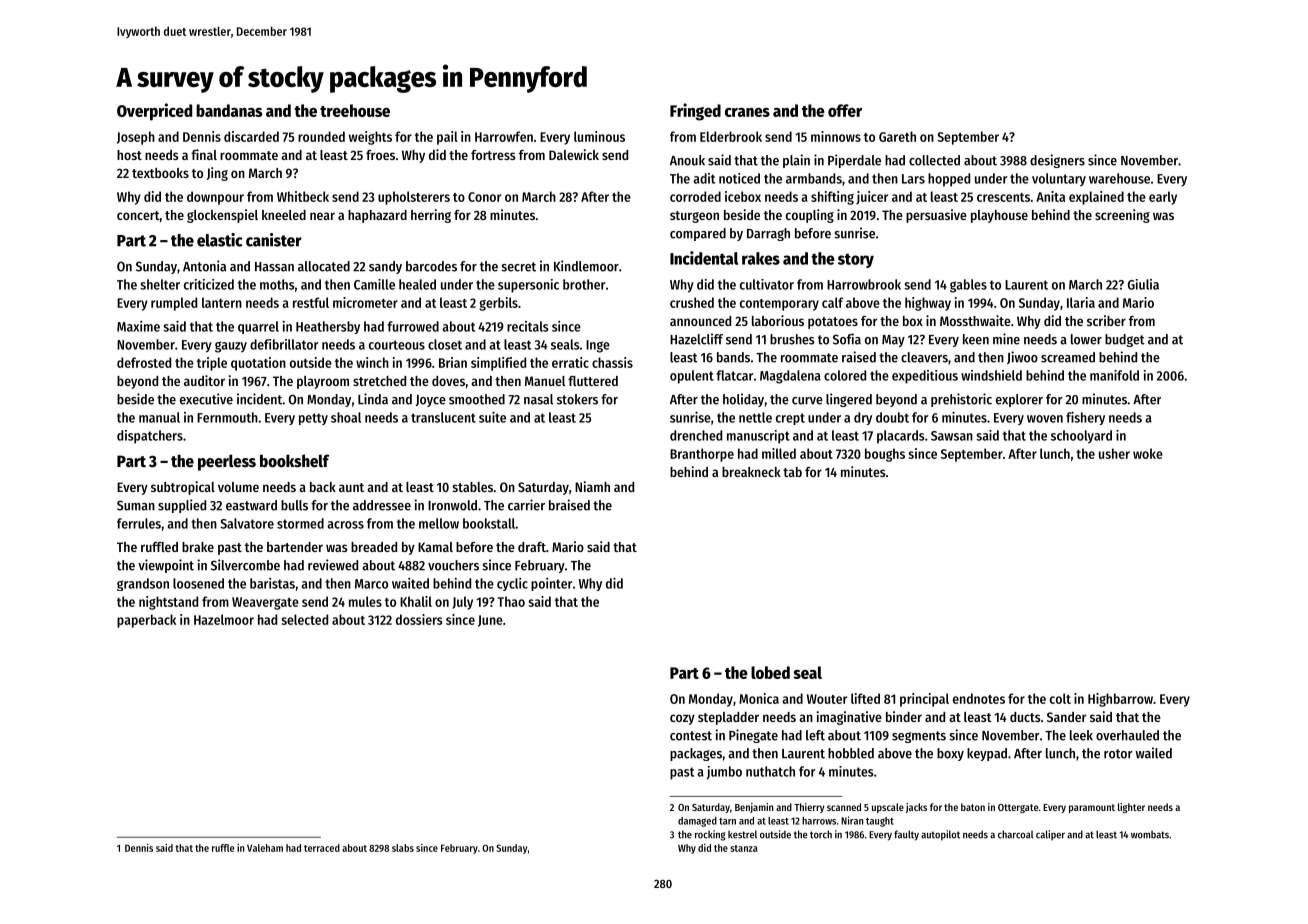 The image size is (1308, 924). What do you see at coordinates (303, 196) in the screenshot?
I see `Whitbeck` at bounding box center [303, 196].
